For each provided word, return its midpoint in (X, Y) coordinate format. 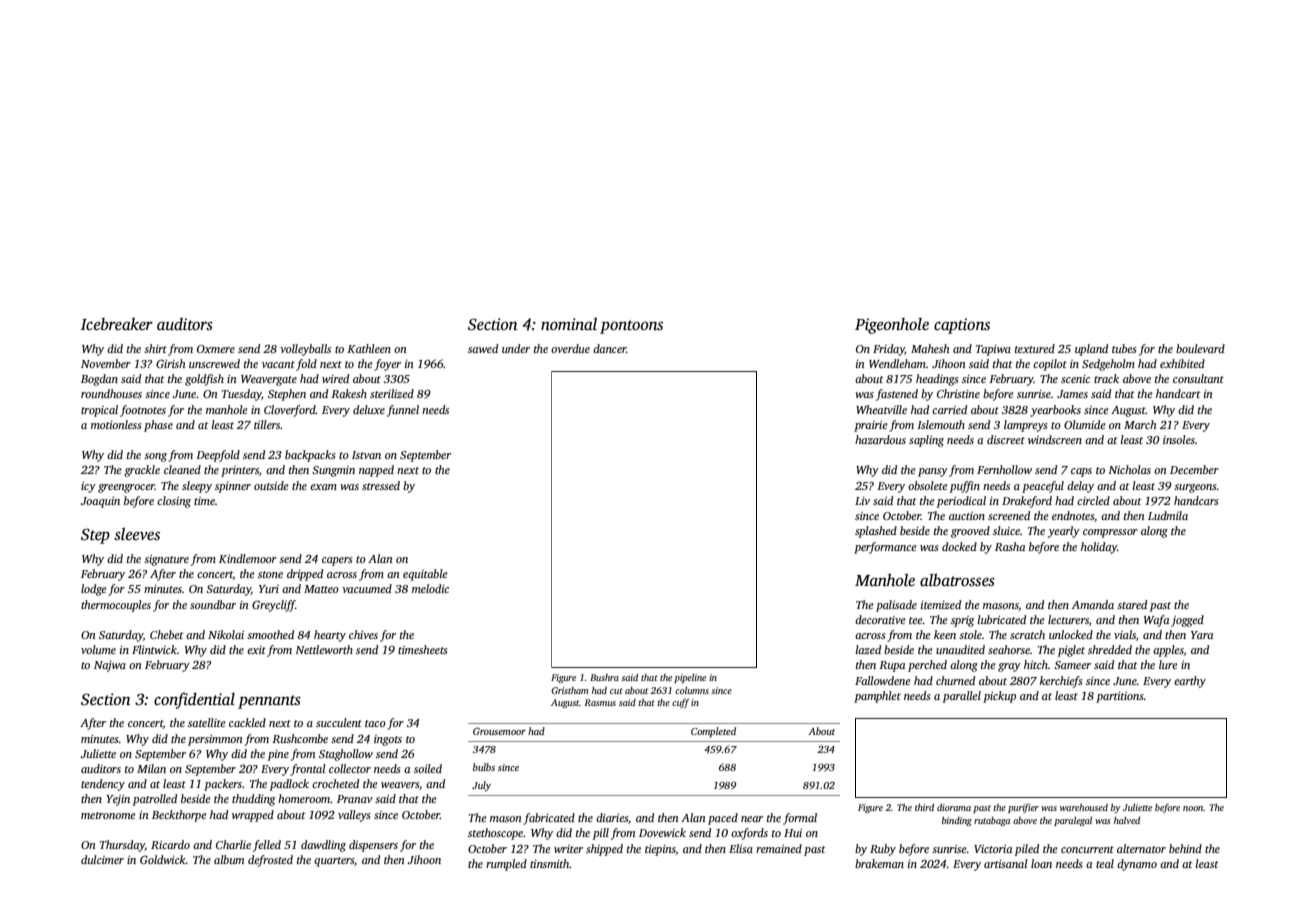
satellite (207, 722)
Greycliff (274, 606)
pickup (999, 697)
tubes (1124, 348)
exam (323, 487)
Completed (713, 732)
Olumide (1085, 424)
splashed (876, 532)
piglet (1071, 651)
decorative (880, 619)
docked (959, 546)
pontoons (631, 327)
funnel (403, 411)
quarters (334, 862)
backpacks (310, 456)
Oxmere (216, 349)
